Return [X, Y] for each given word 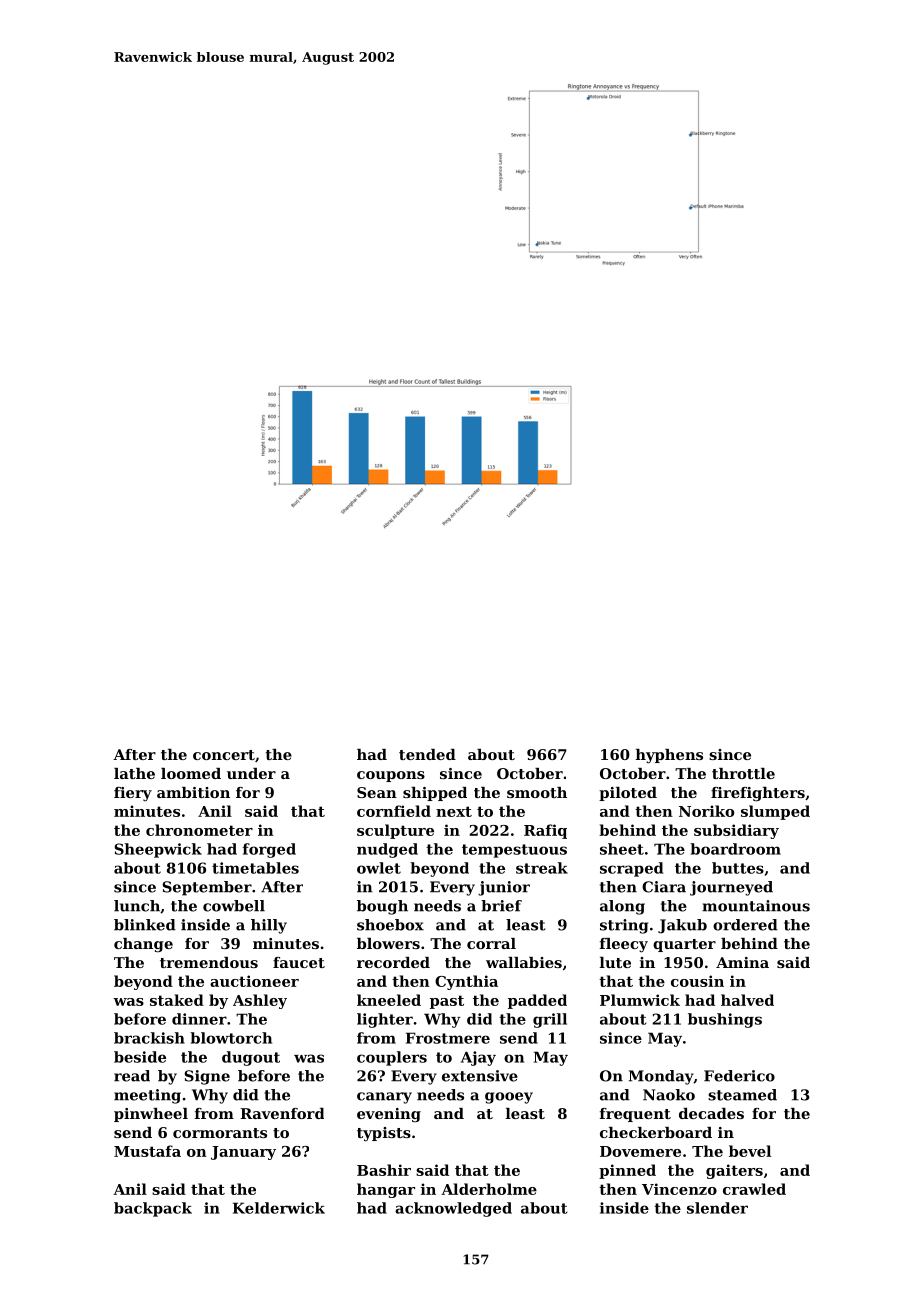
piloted [628, 794]
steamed [742, 1095]
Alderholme [489, 1189]
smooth [537, 792]
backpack [153, 1209]
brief [501, 906]
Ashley [260, 1001]
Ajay [478, 1058]
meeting [147, 1096]
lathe [134, 773]
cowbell [234, 906]
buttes [738, 868]
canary [384, 1098]
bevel [750, 1151]
